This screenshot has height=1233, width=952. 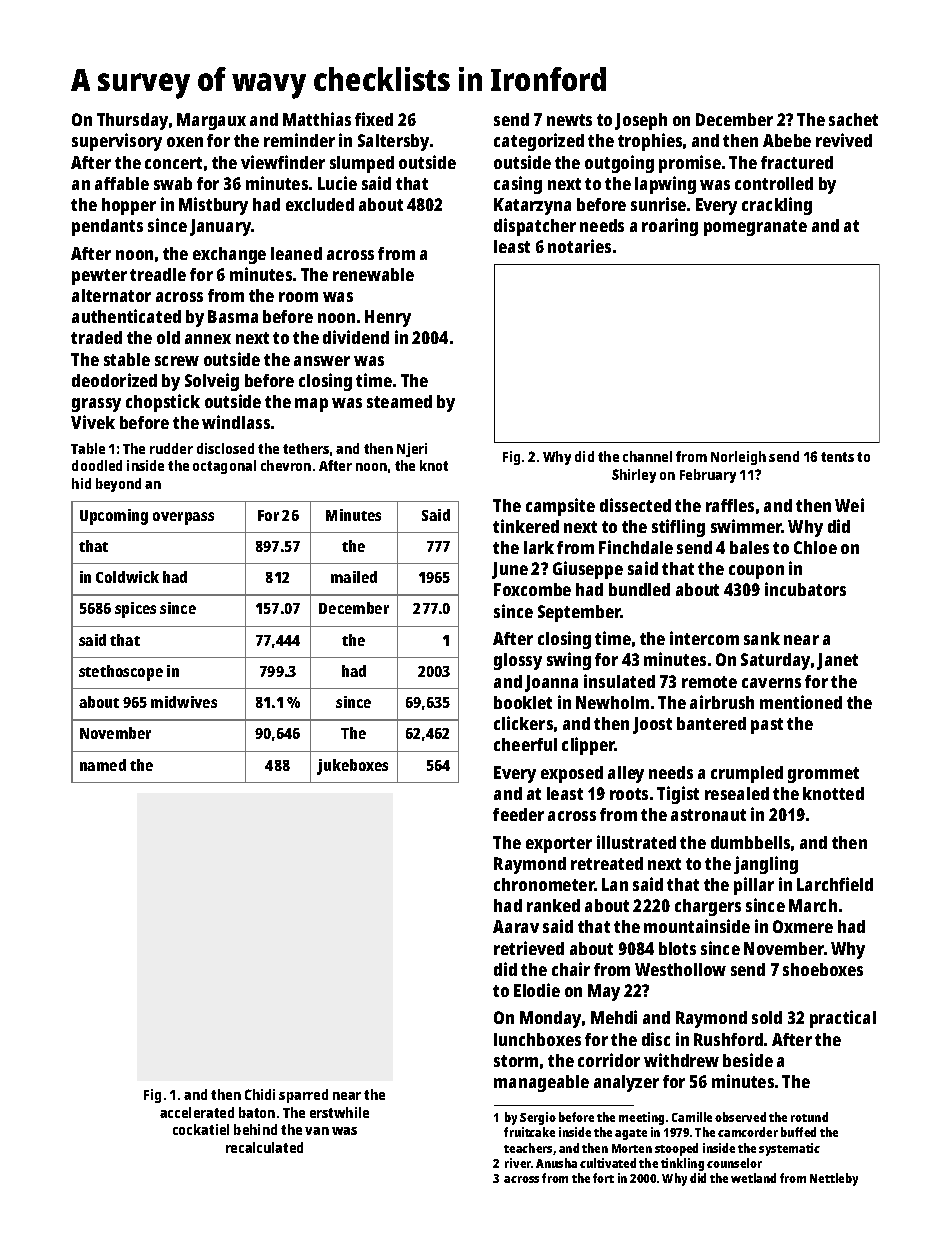 I want to click on pewter, so click(x=99, y=277).
